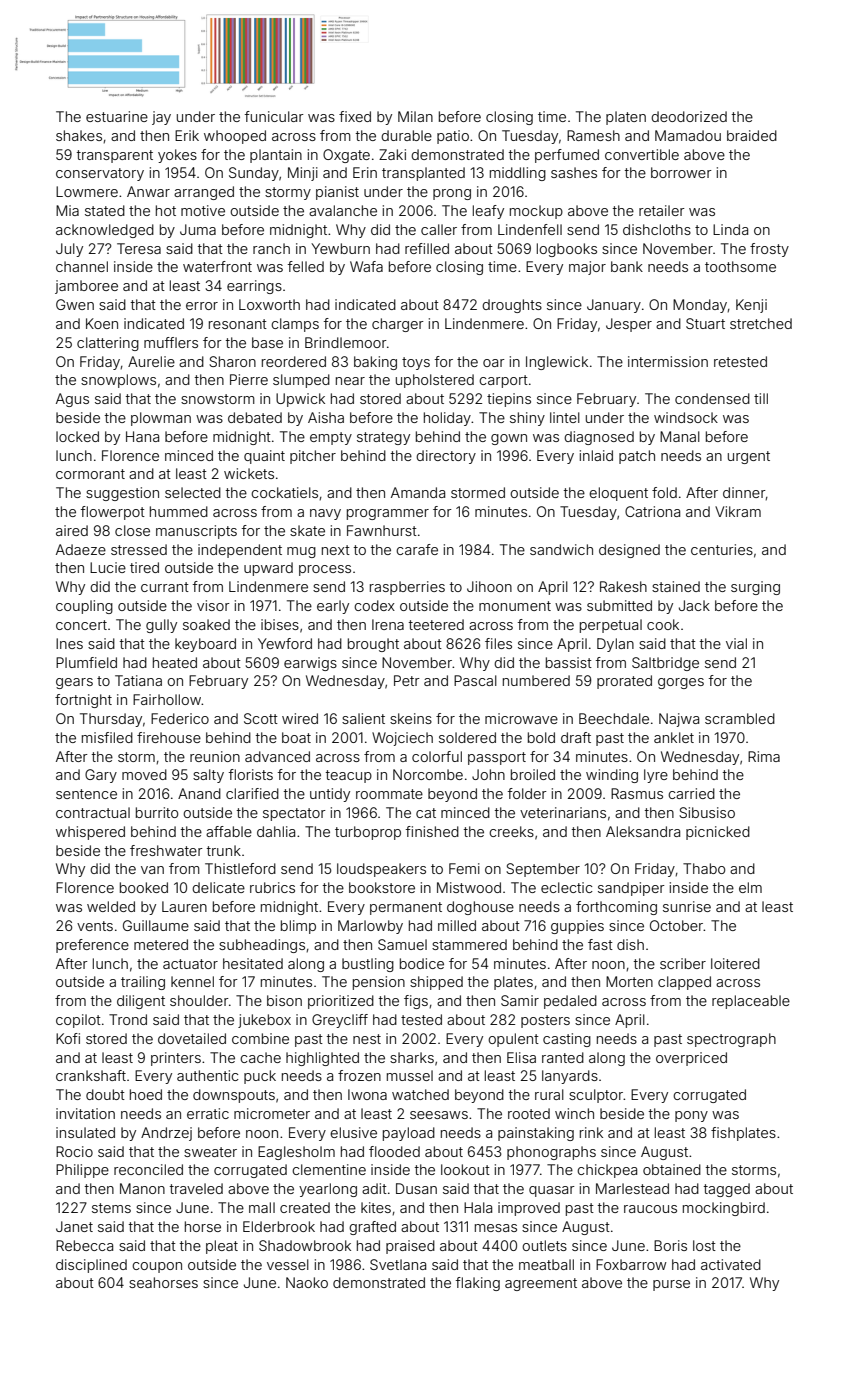 The width and height of the image is (849, 1400). Describe the element at coordinates (412, 1057) in the image. I see `sharks` at that location.
